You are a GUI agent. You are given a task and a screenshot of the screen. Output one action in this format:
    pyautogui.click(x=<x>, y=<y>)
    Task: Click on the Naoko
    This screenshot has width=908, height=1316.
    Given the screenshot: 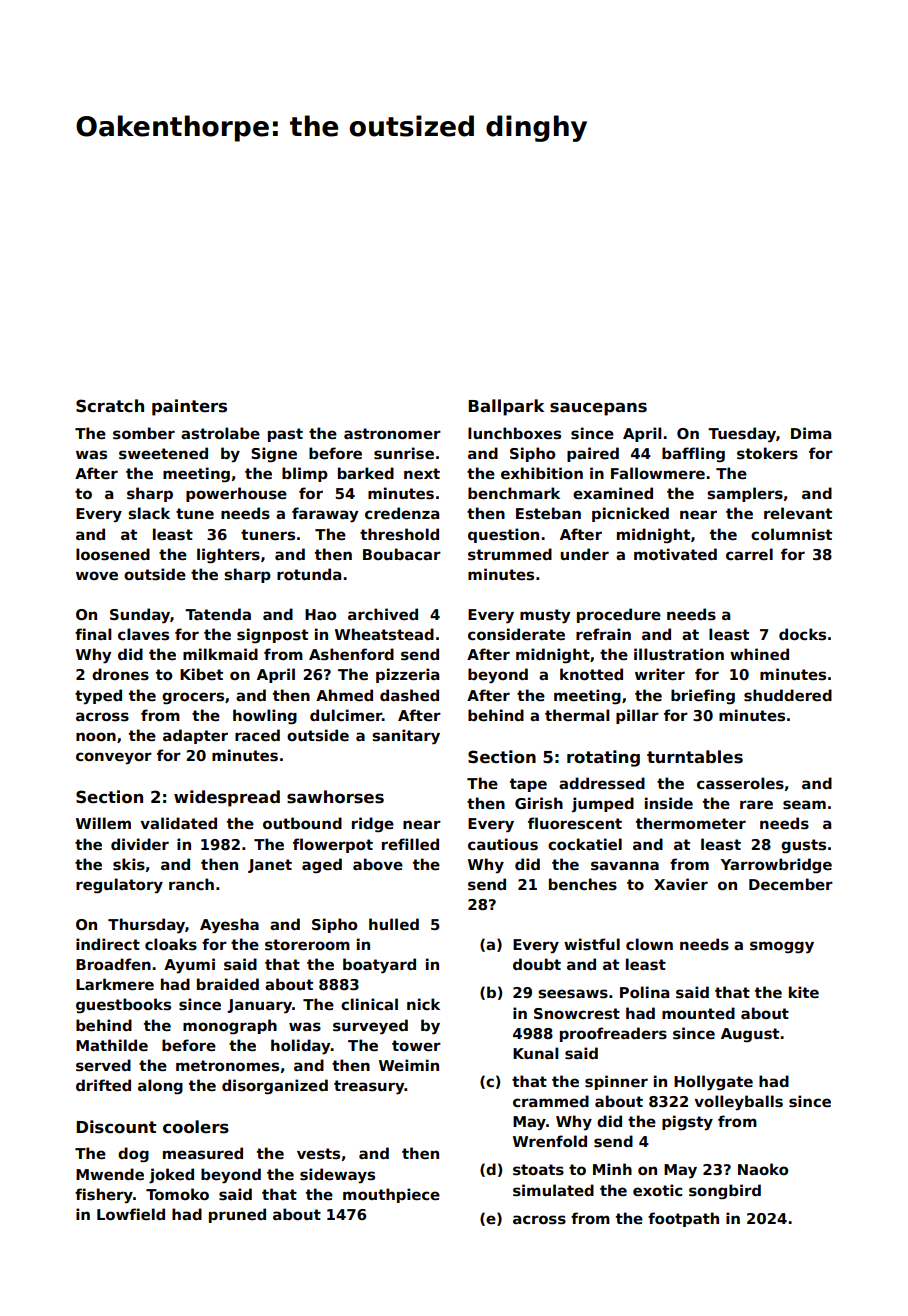 What is the action you would take?
    pyautogui.click(x=763, y=1169)
